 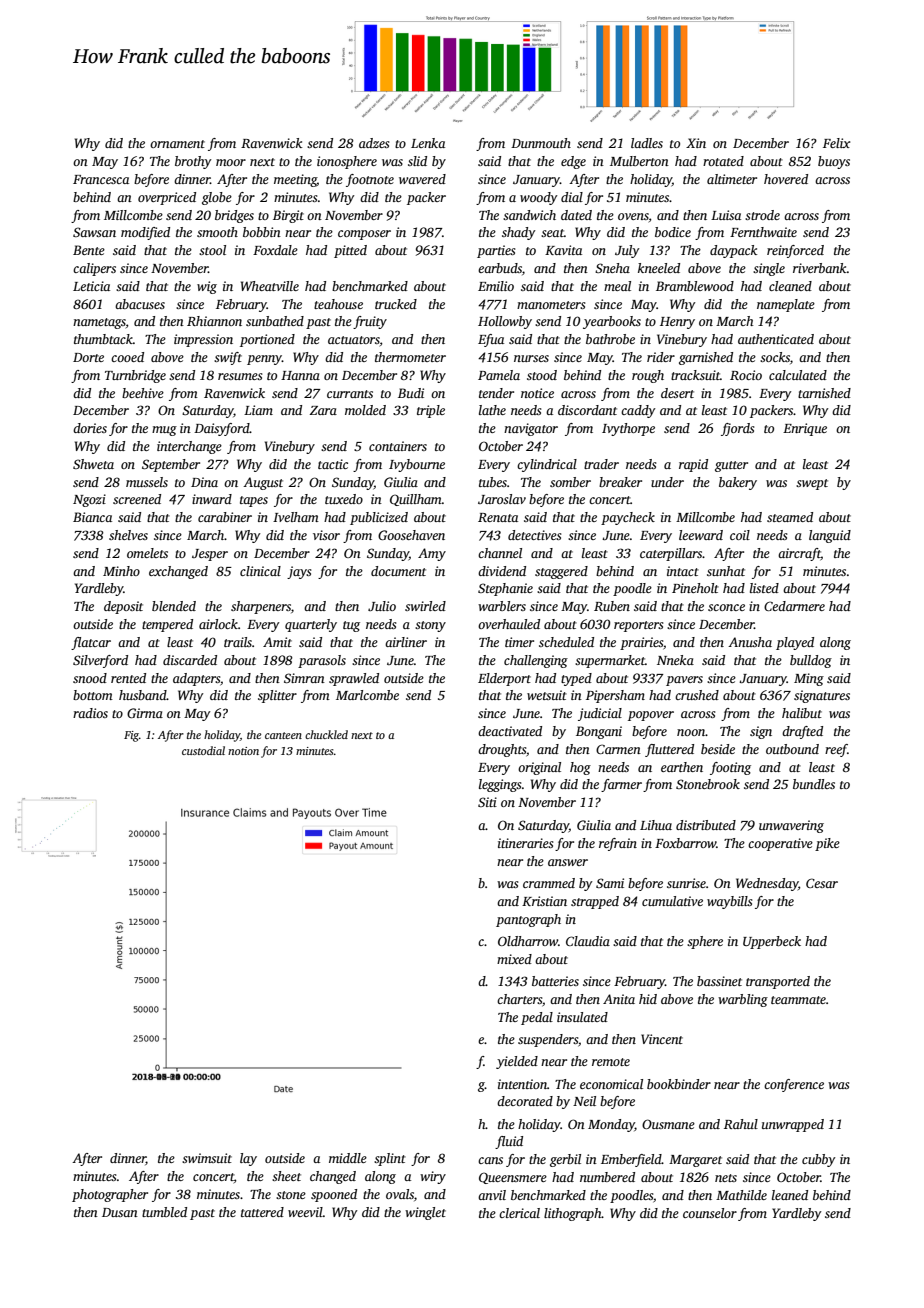 I want to click on Francesca, so click(x=101, y=179).
